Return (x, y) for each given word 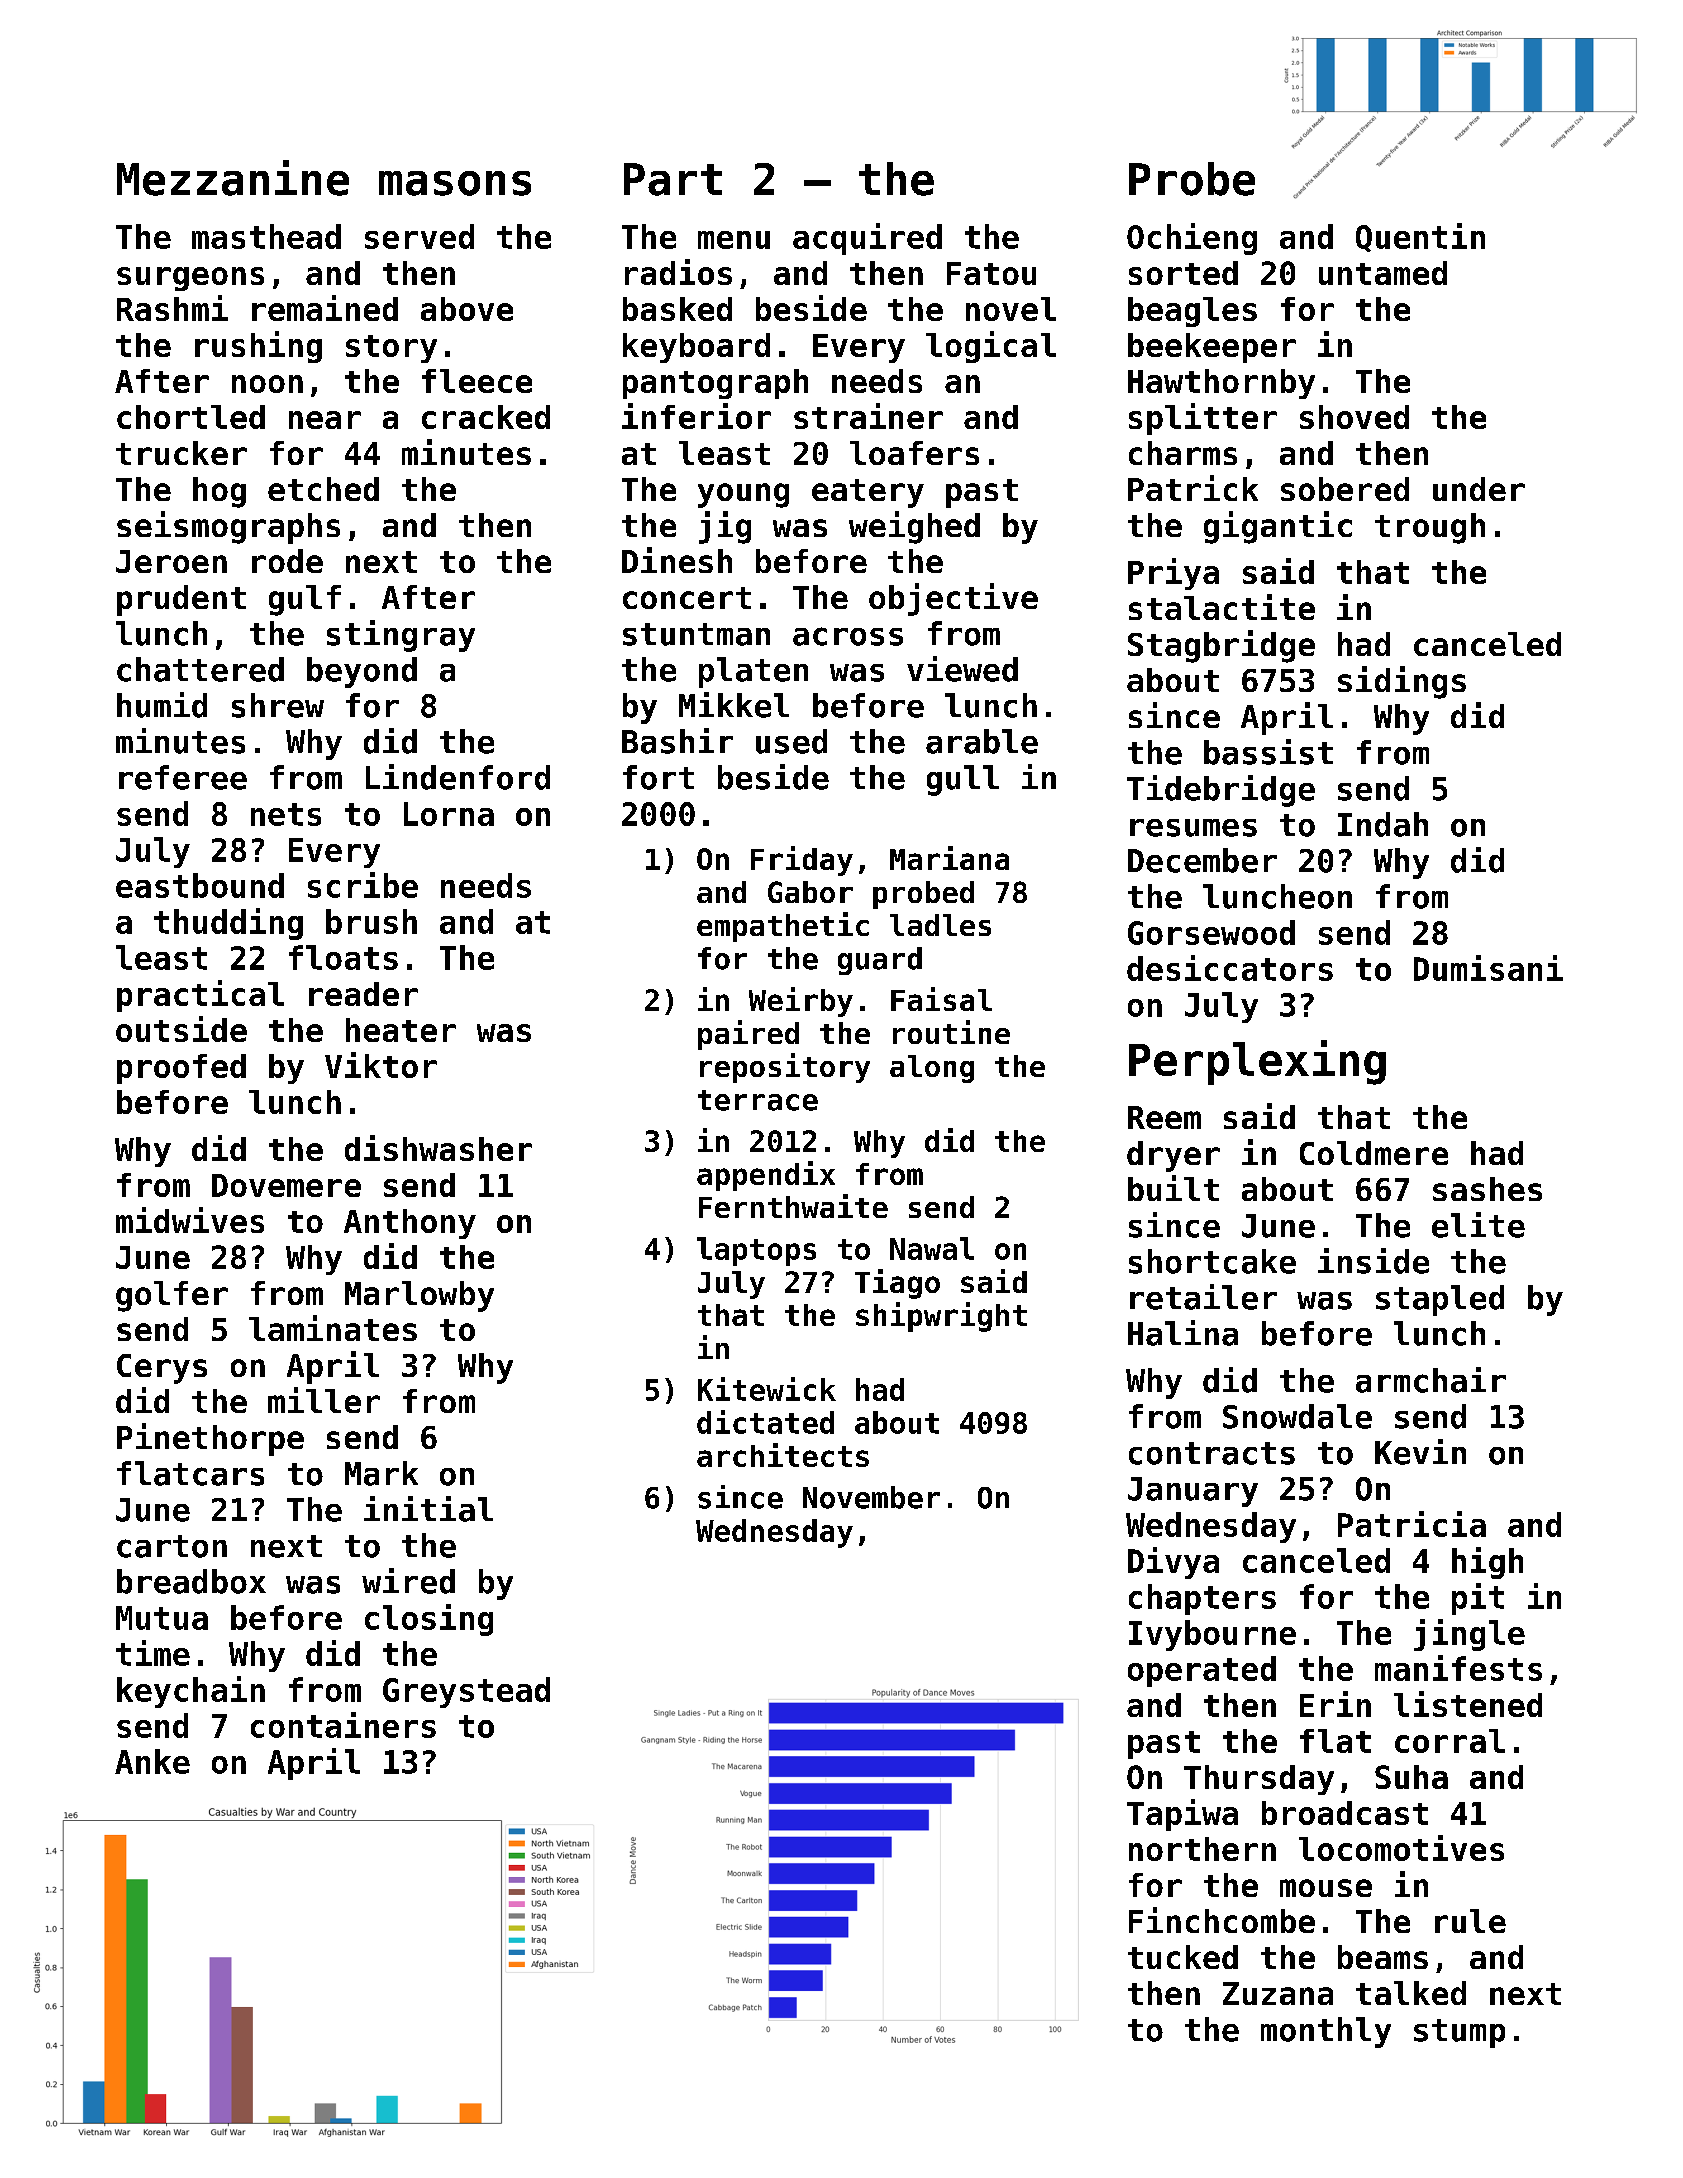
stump (1459, 2033)
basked (677, 309)
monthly (1326, 2032)
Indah (1383, 824)
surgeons (190, 279)
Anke (152, 1761)
